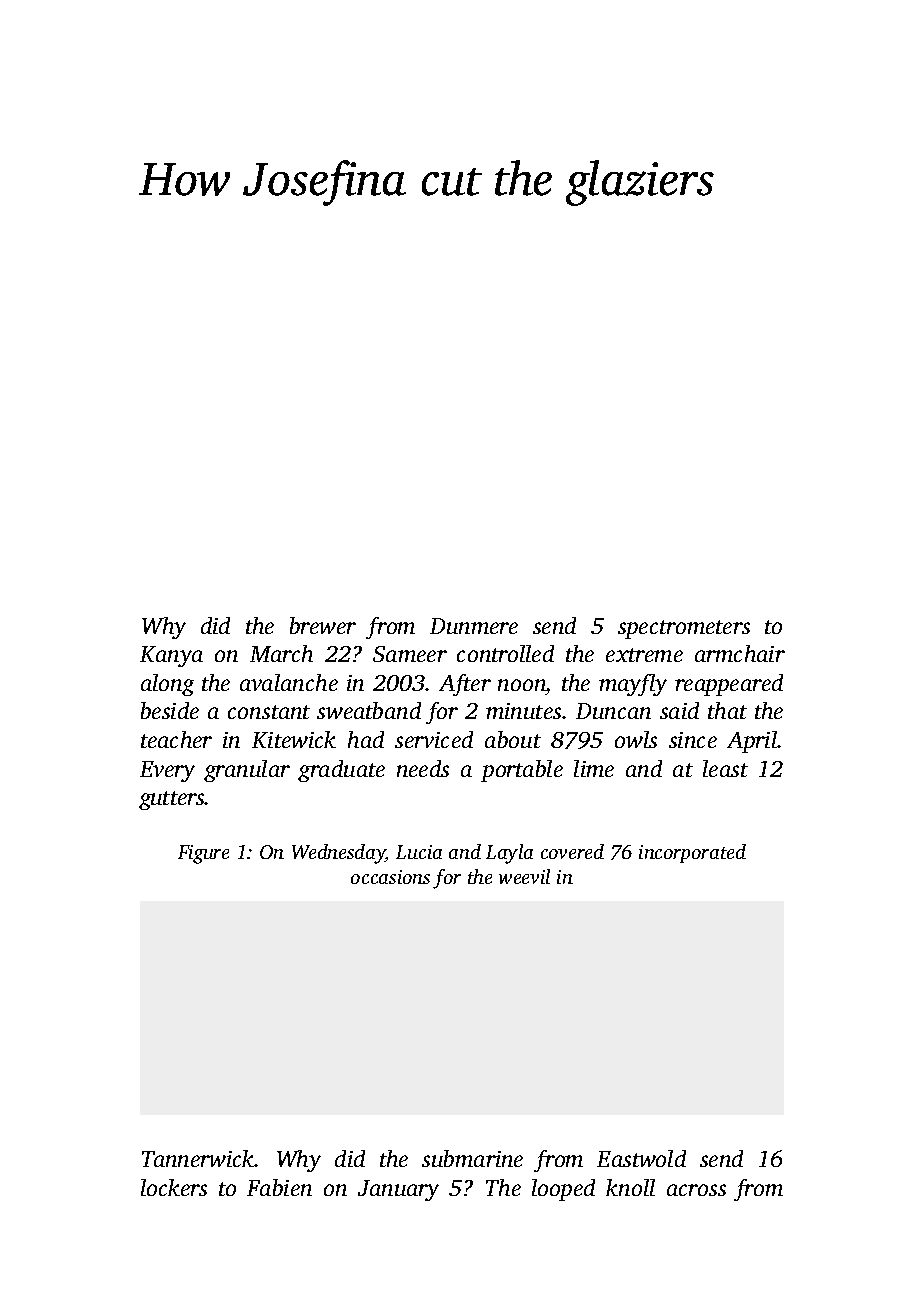  What do you see at coordinates (279, 1187) in the image?
I see `Fabien` at bounding box center [279, 1187].
